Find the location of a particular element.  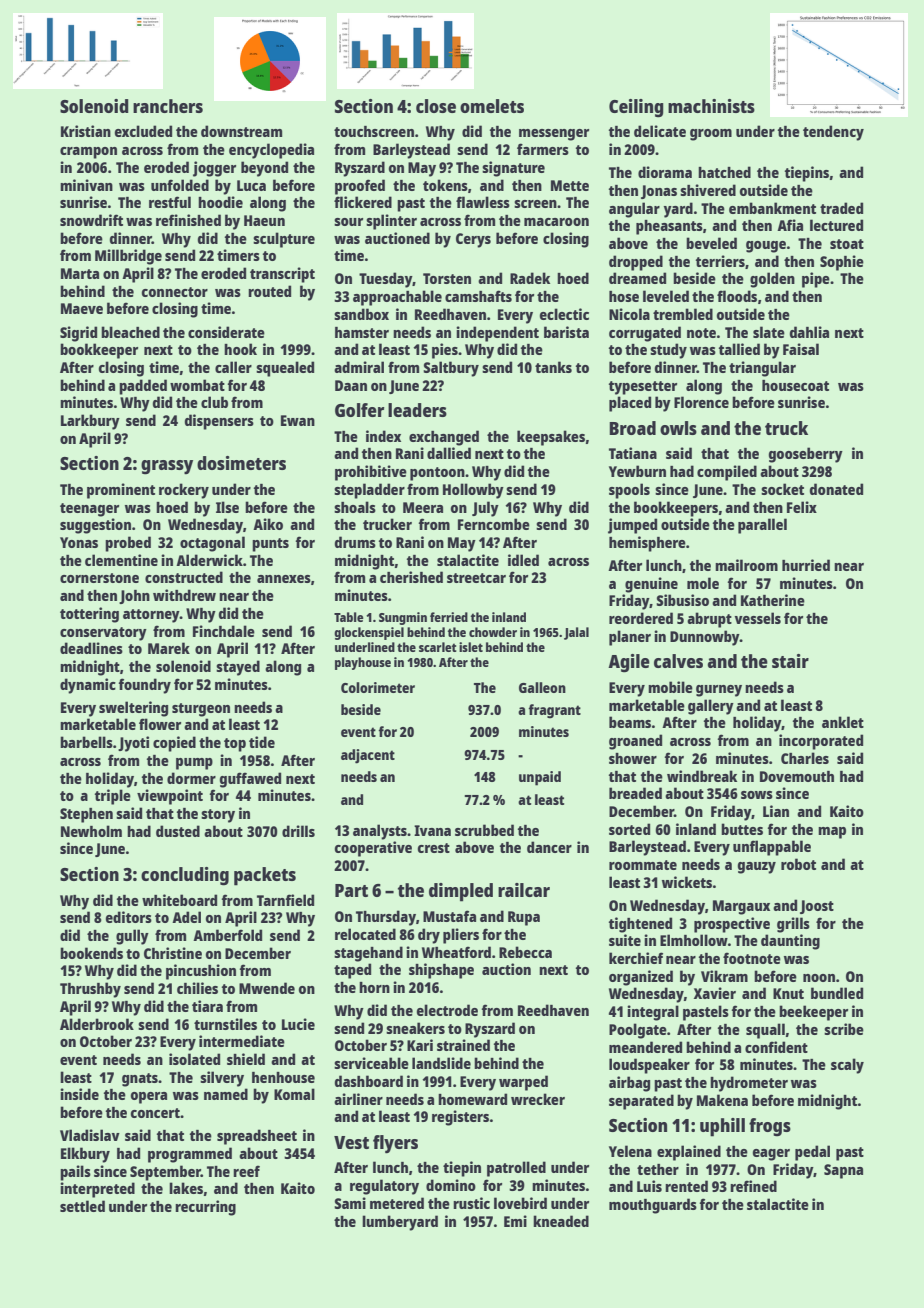

confident is located at coordinates (776, 1047).
